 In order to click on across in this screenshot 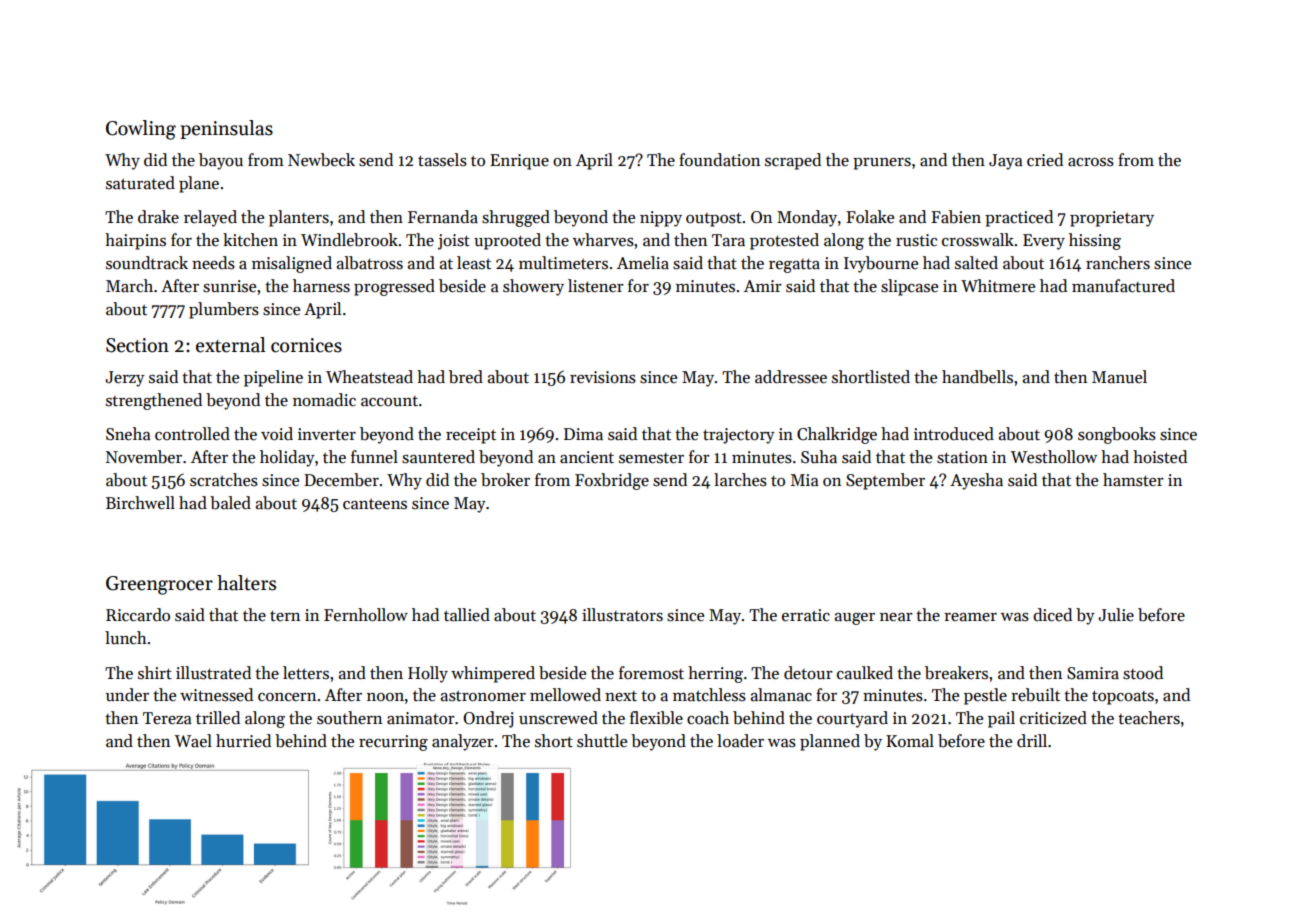, I will do `click(1091, 162)`.
